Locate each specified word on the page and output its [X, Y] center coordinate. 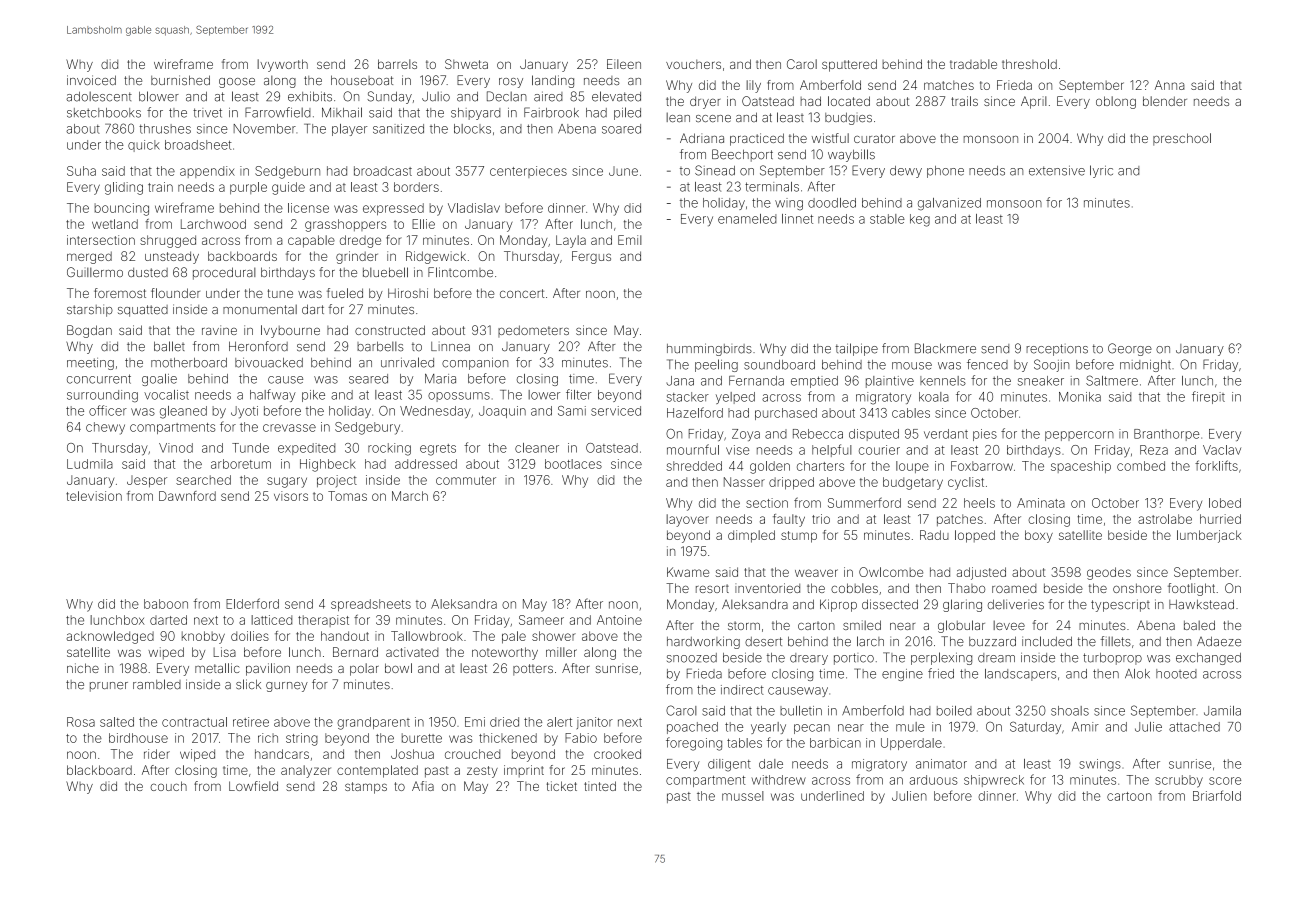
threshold [1029, 64]
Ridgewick [436, 257]
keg [920, 220]
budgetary [913, 483]
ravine [219, 330]
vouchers [693, 64]
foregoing [694, 744]
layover [687, 520]
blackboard [99, 770]
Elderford [252, 603]
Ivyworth [282, 65]
